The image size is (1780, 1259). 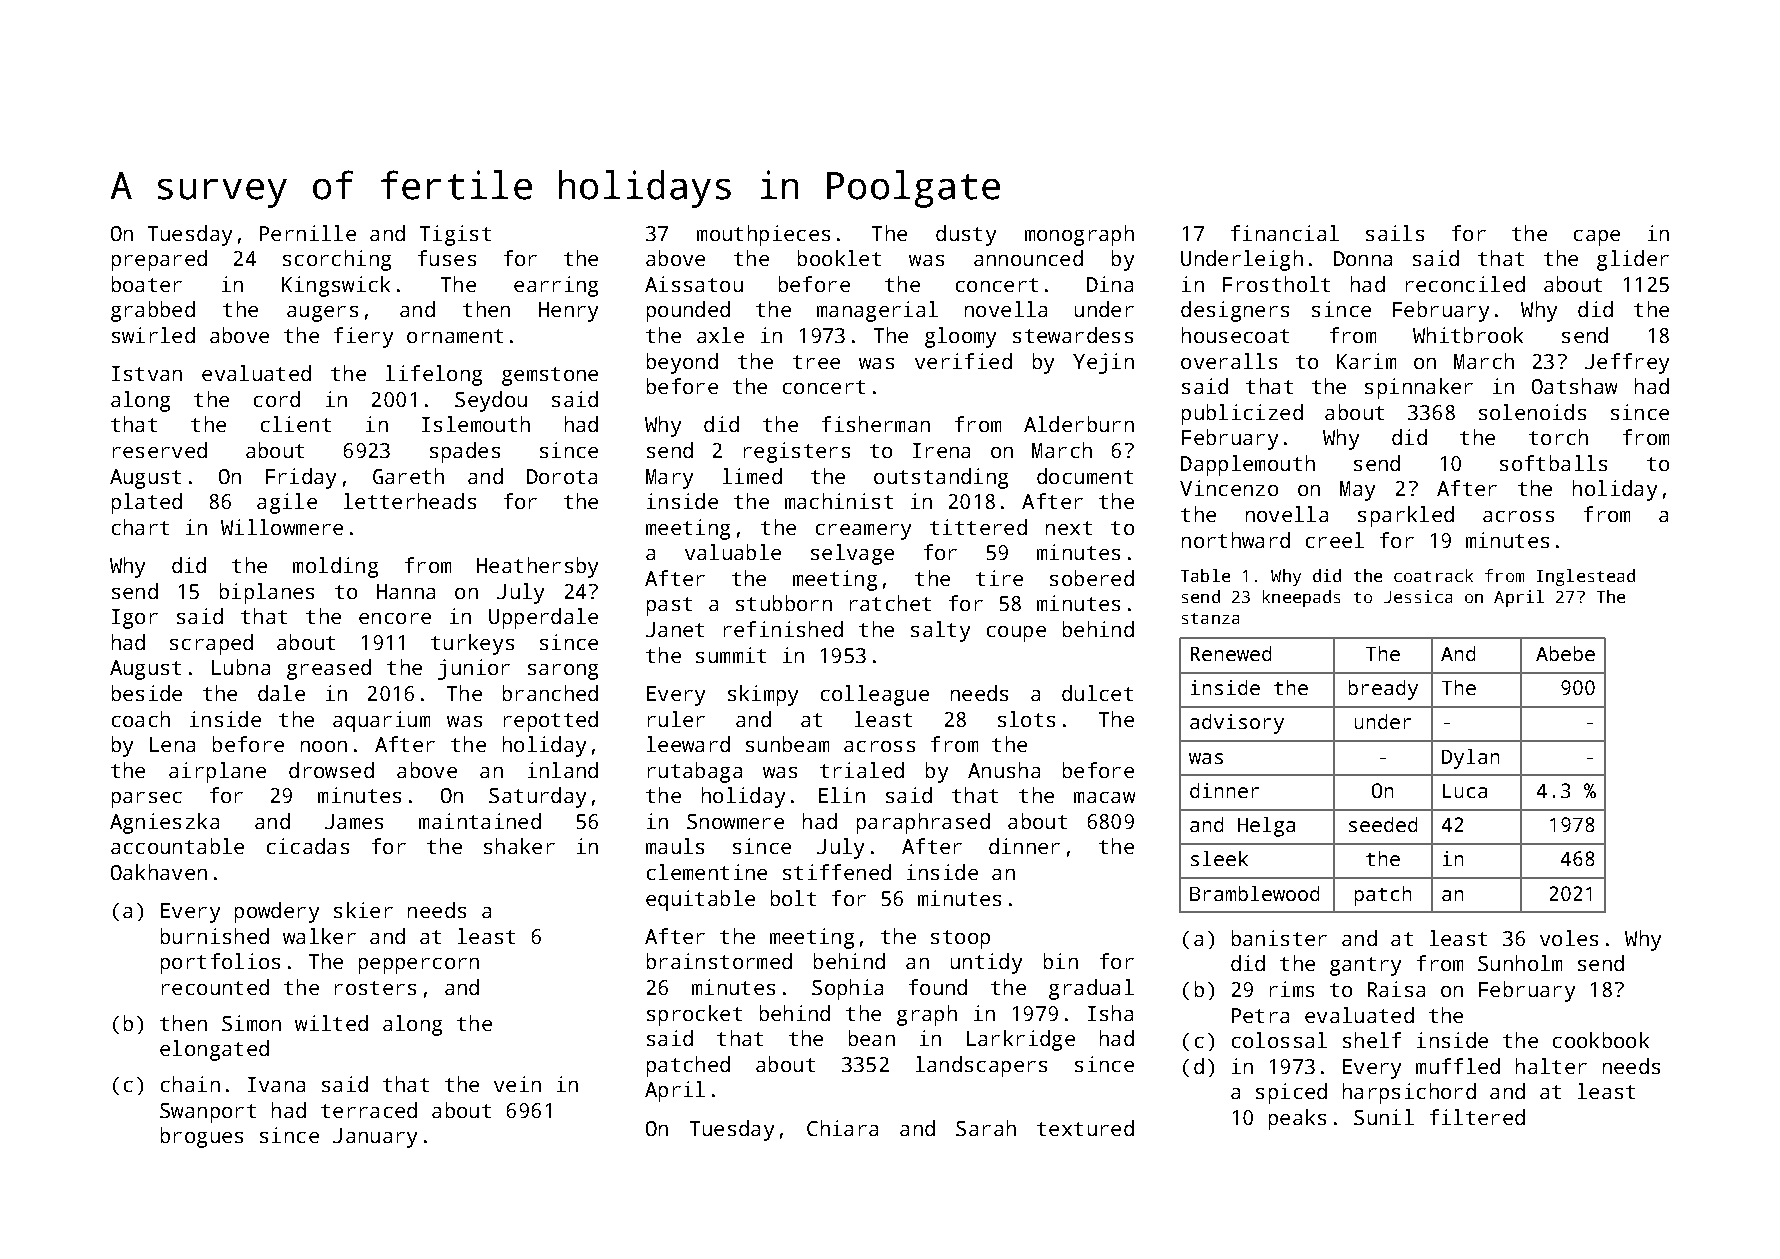 I want to click on Heathersby, so click(x=537, y=567).
